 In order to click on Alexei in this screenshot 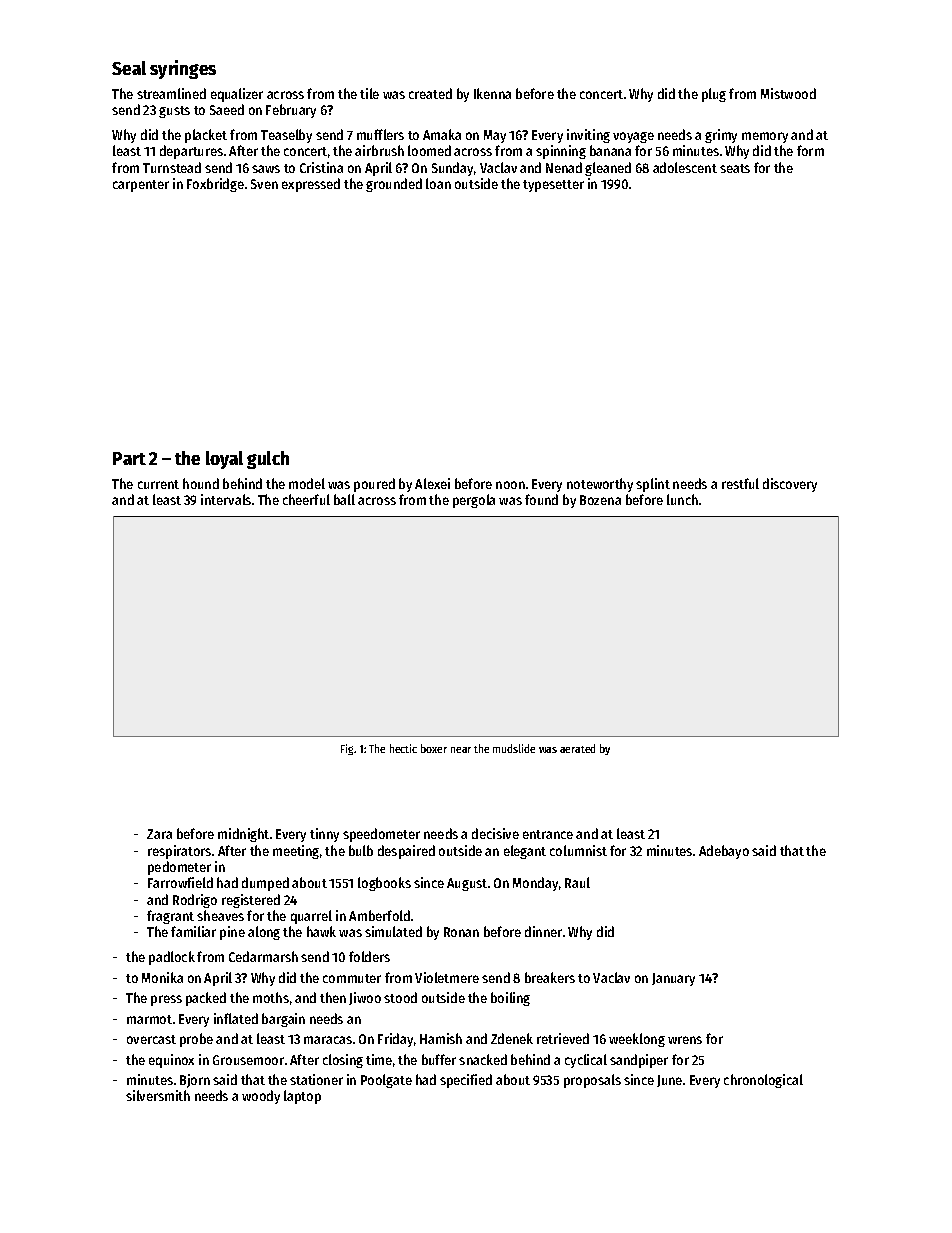, I will do `click(432, 483)`.
